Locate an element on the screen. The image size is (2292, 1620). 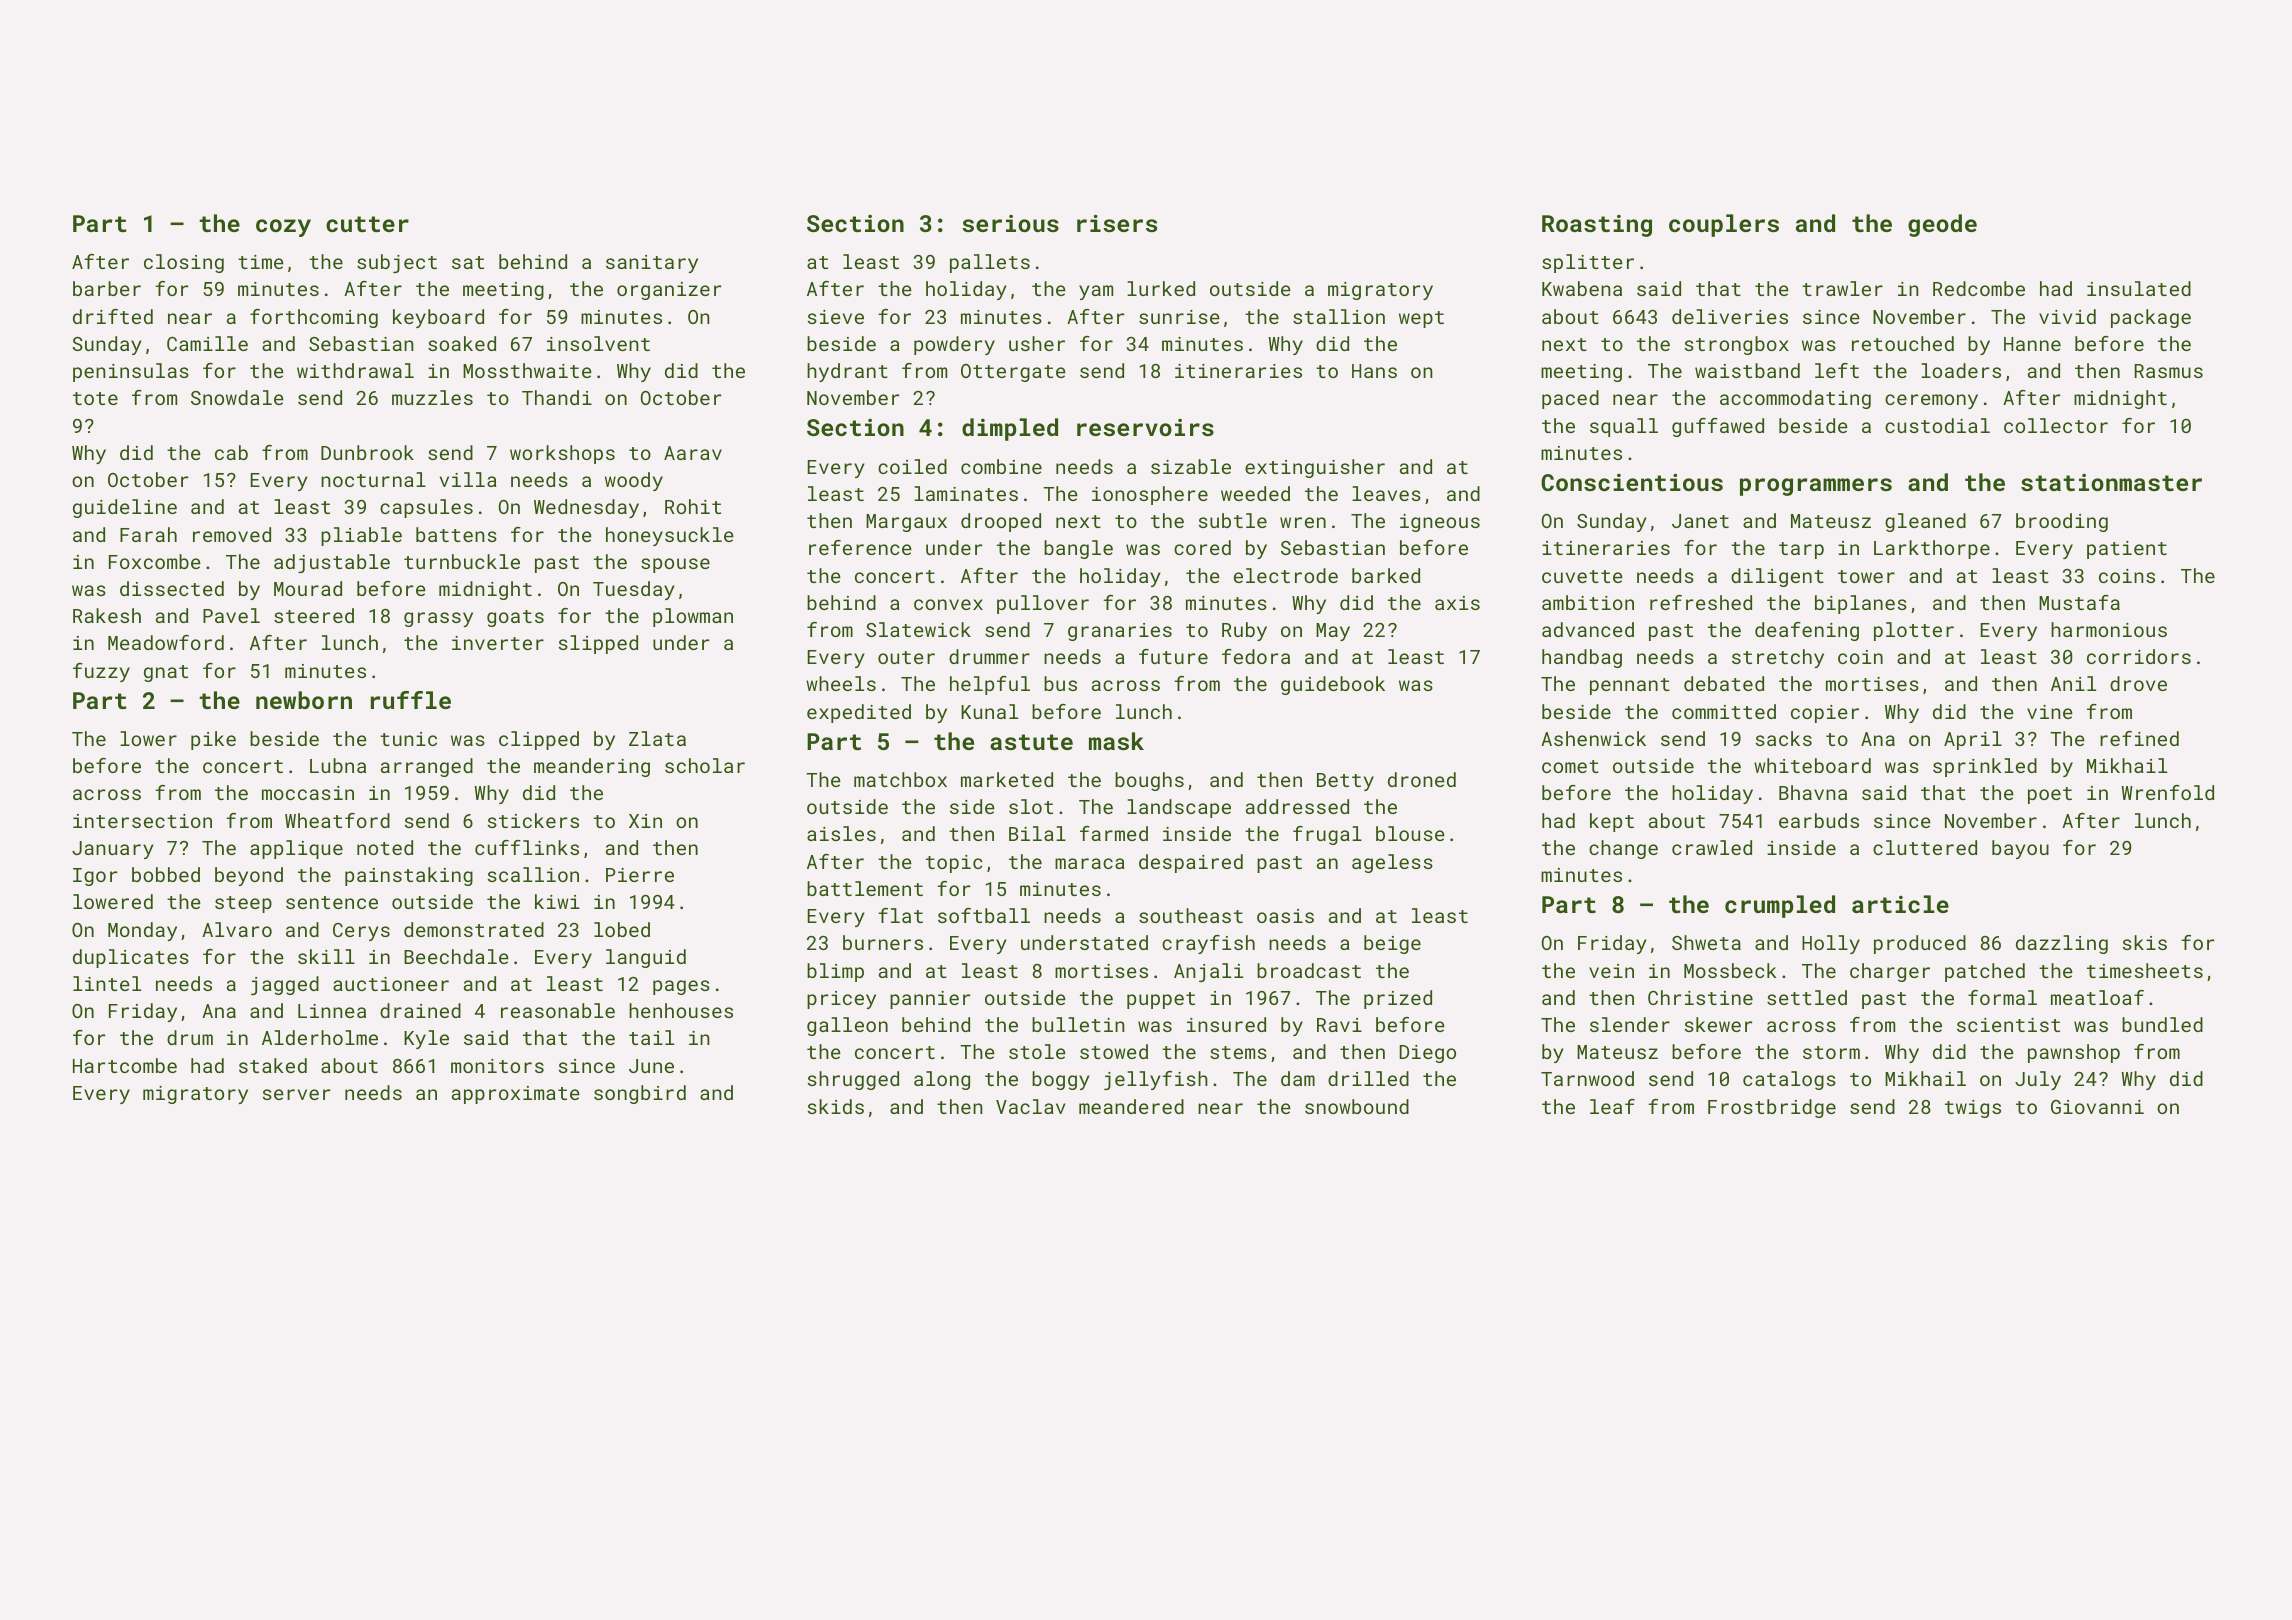
cozy is located at coordinates (283, 228).
